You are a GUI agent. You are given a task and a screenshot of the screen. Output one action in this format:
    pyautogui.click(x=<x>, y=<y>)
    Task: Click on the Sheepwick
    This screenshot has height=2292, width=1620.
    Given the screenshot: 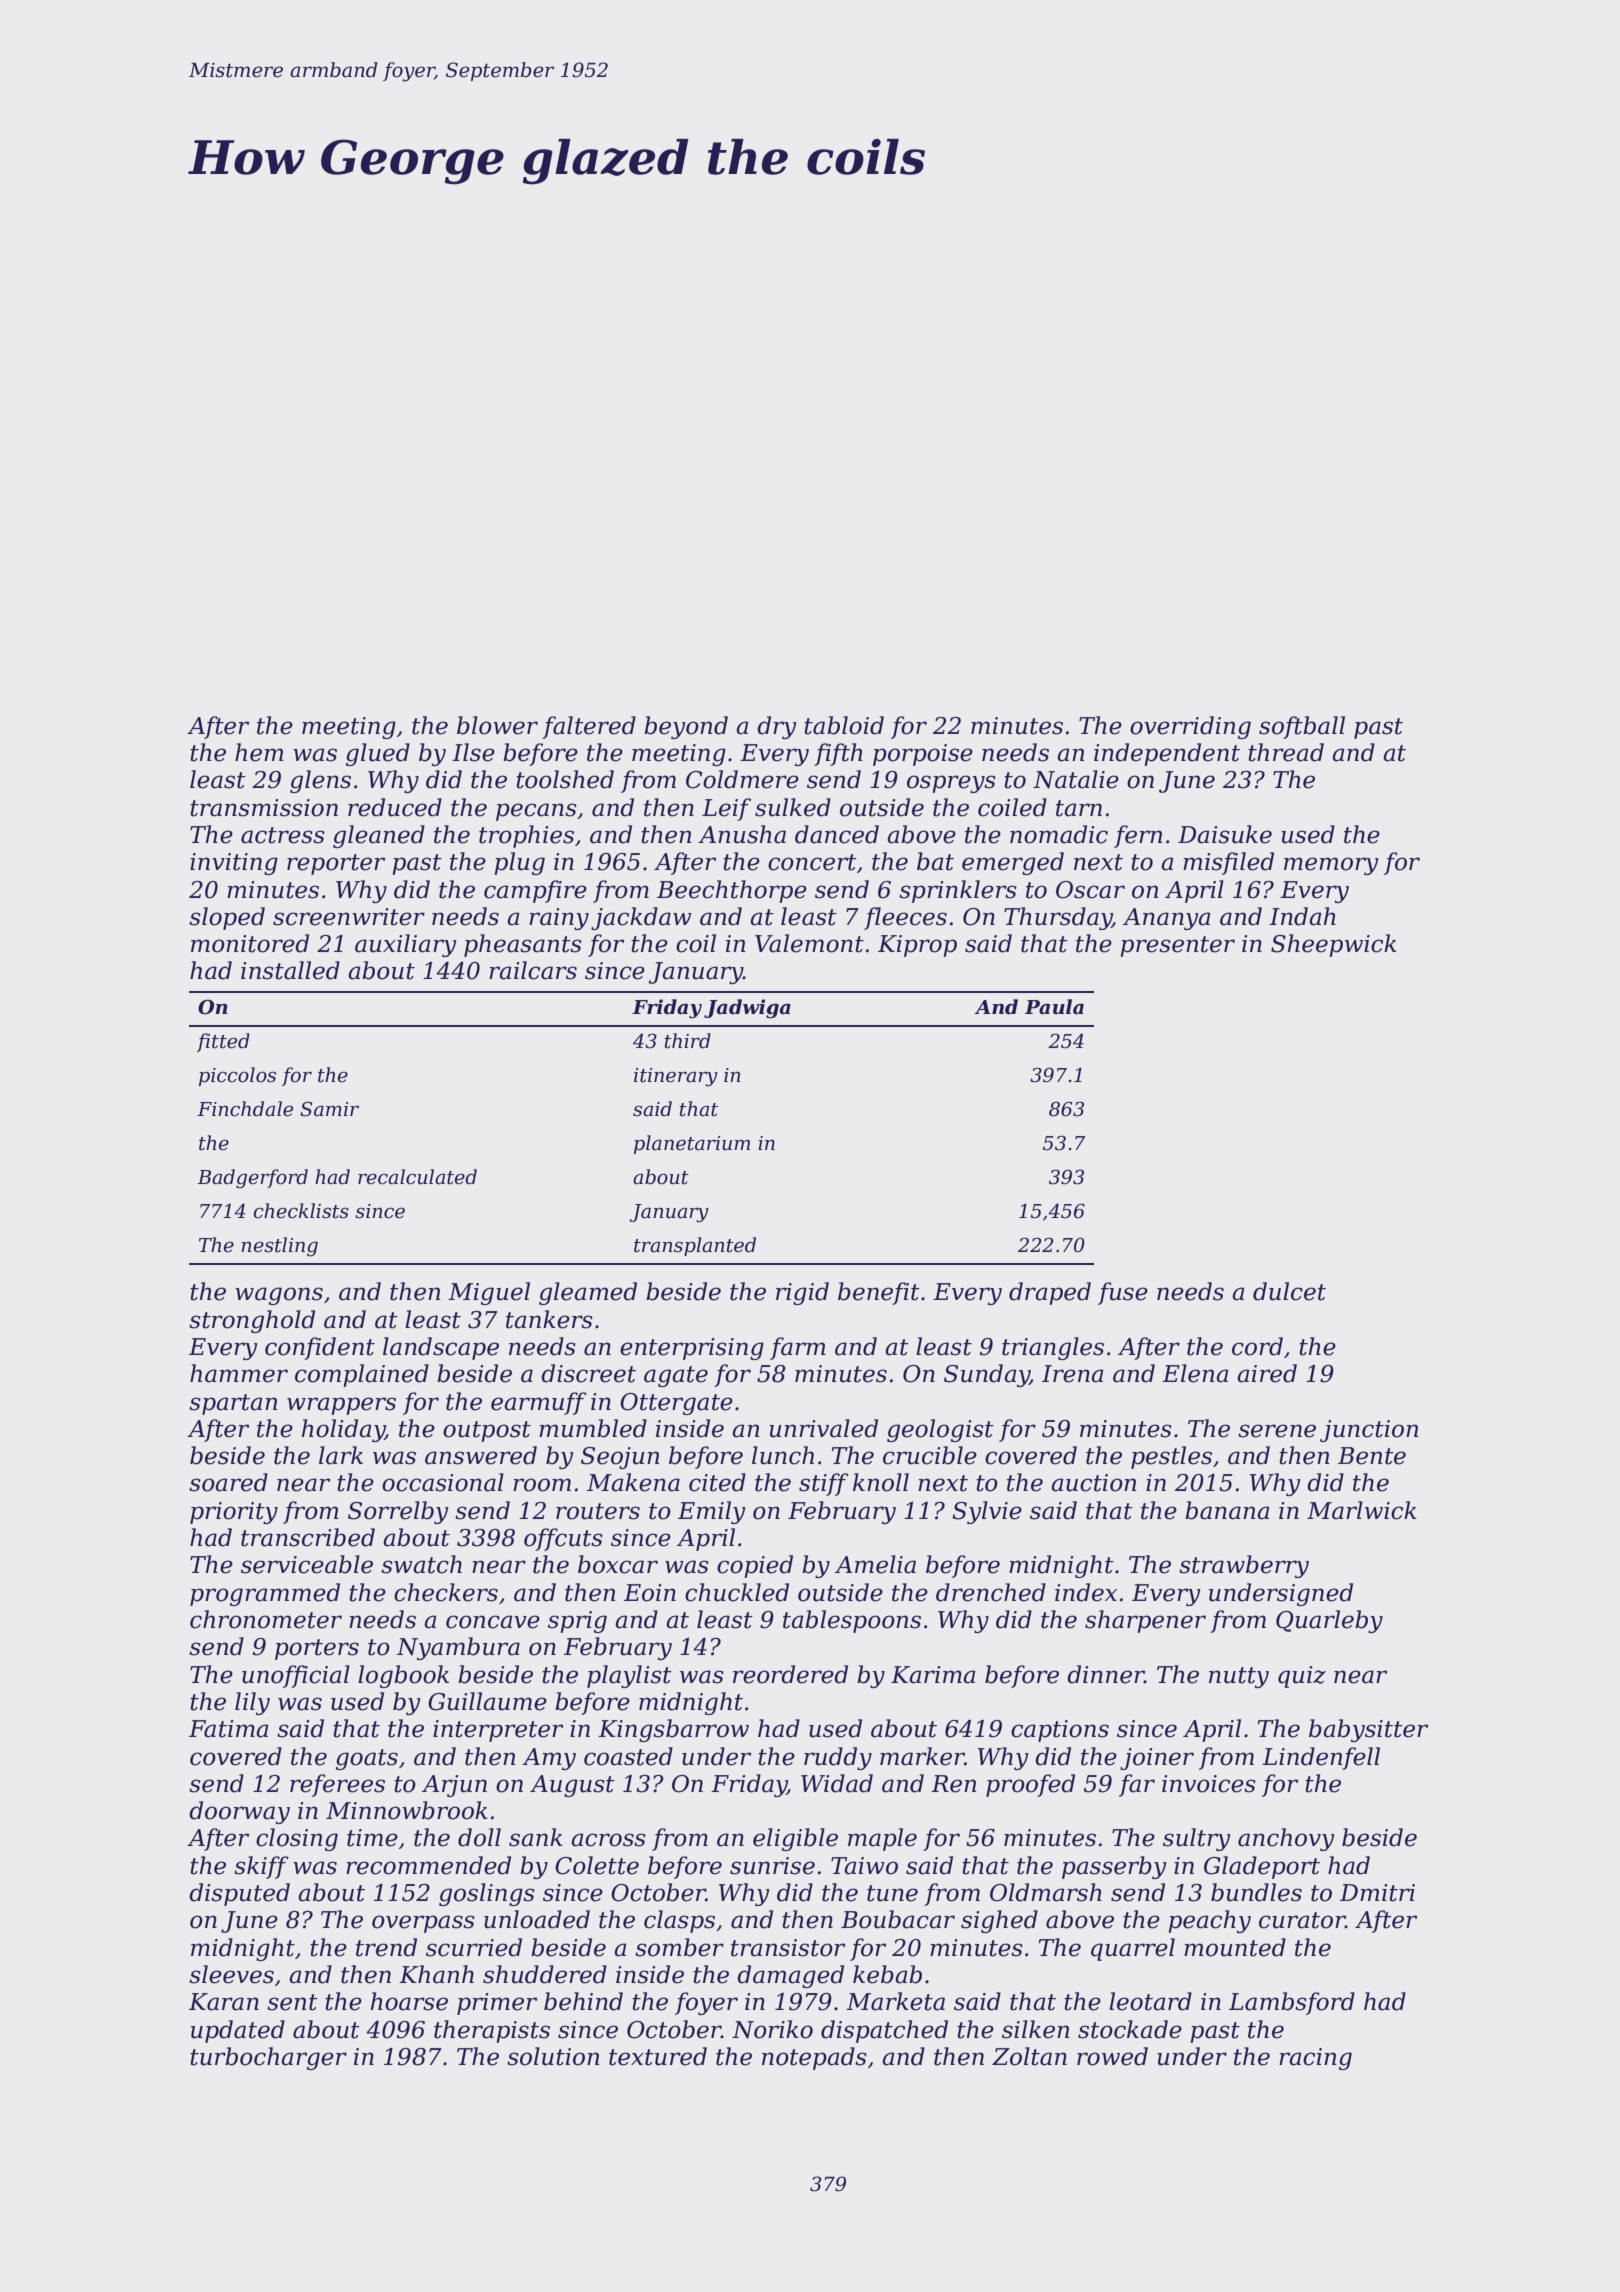 What is the action you would take?
    pyautogui.click(x=1334, y=945)
